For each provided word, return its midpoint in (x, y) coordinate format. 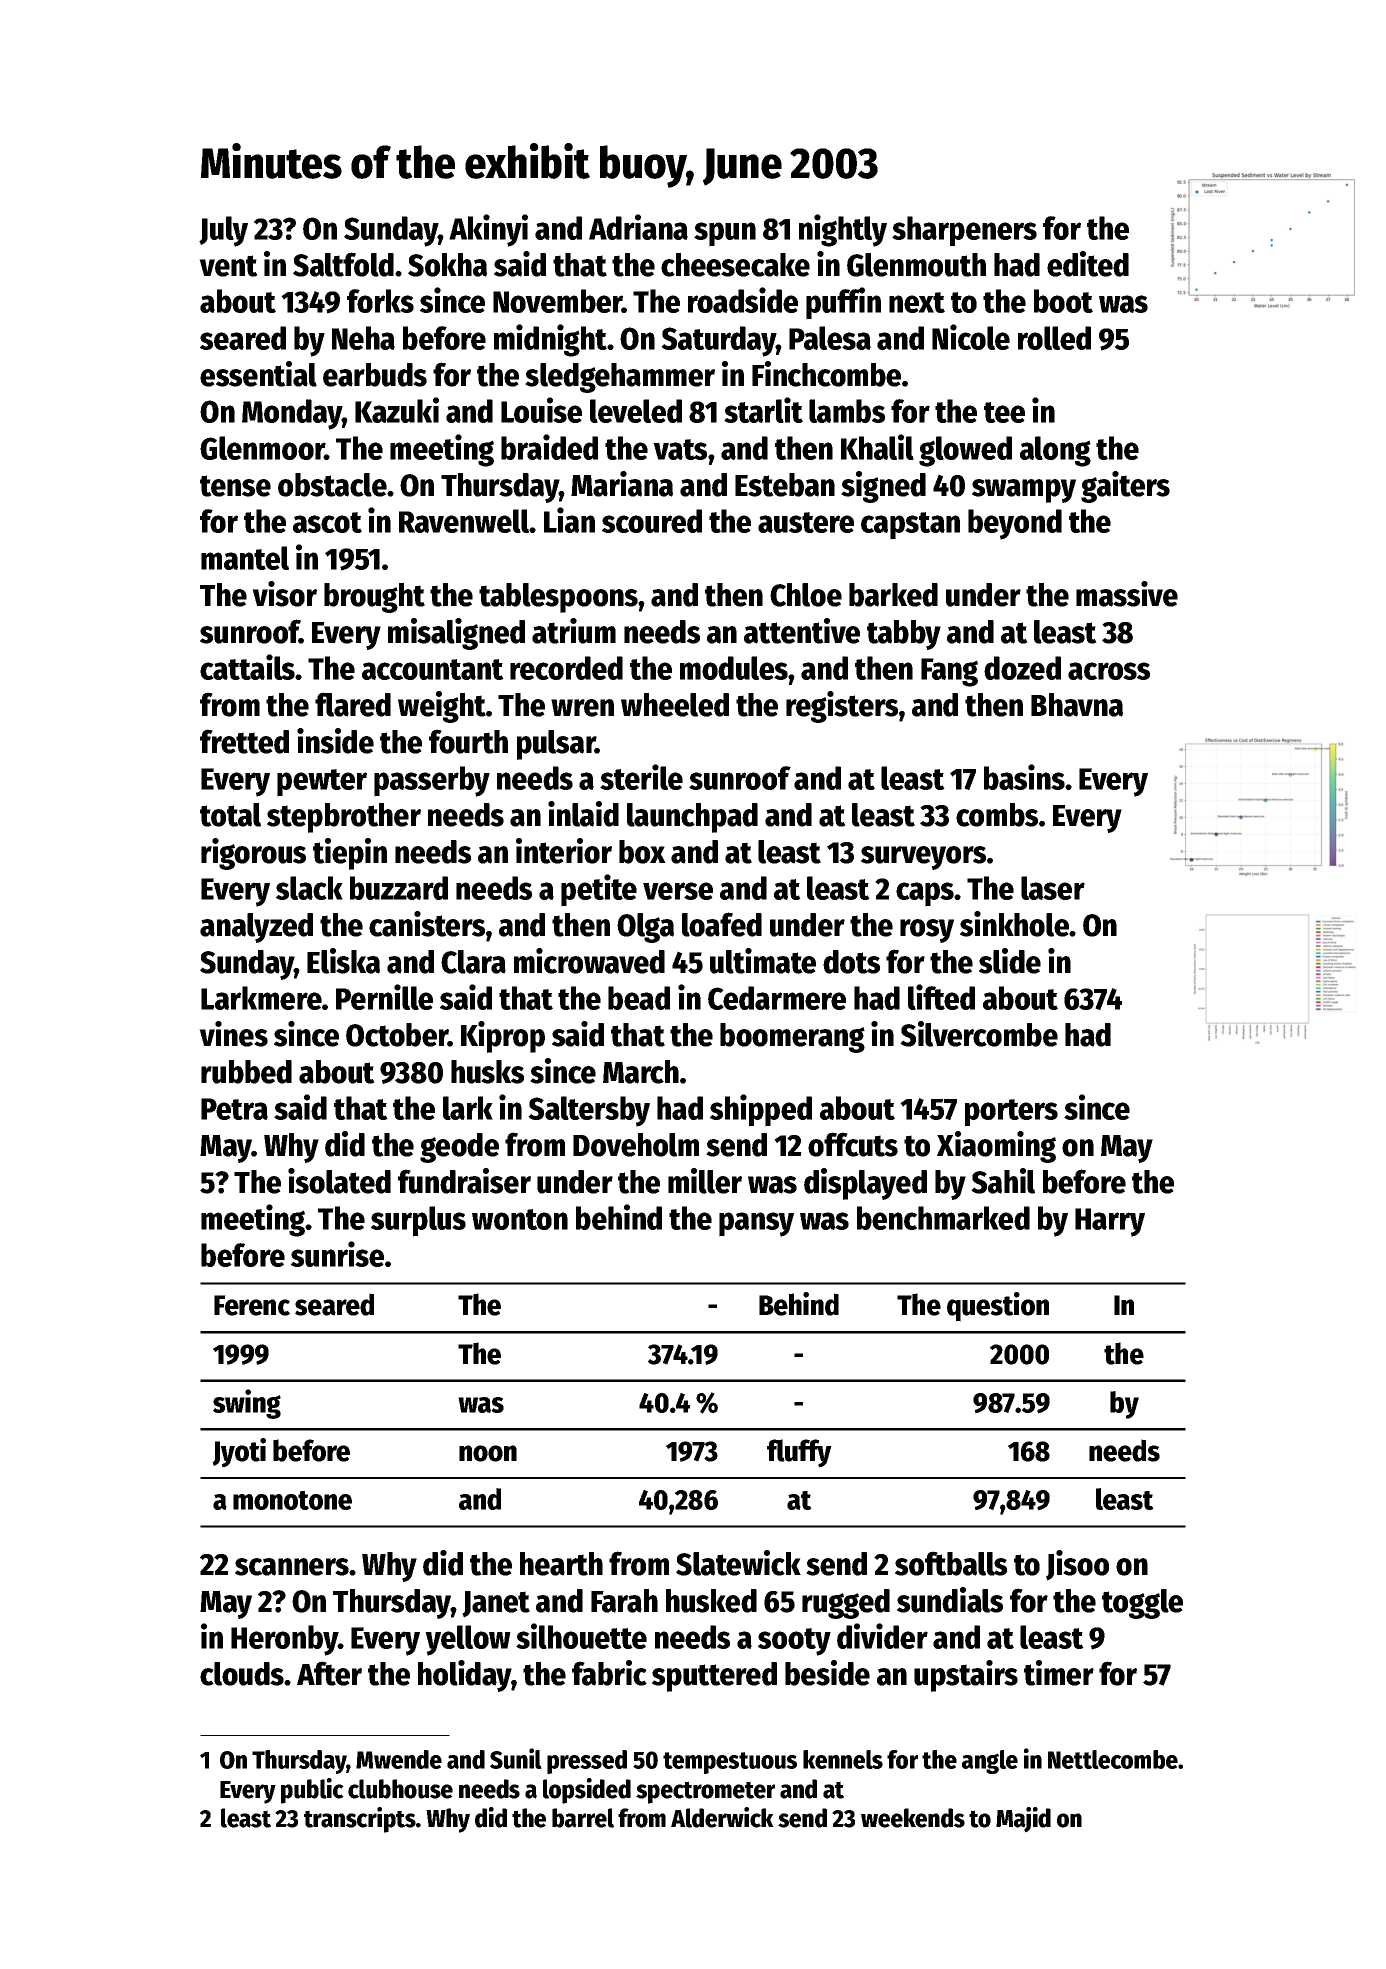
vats (680, 449)
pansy (756, 1224)
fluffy (799, 1453)
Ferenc (252, 1305)
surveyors (923, 858)
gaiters (1125, 487)
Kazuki (397, 410)
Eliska (343, 961)
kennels (843, 1759)
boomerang (792, 1038)
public (312, 1791)
